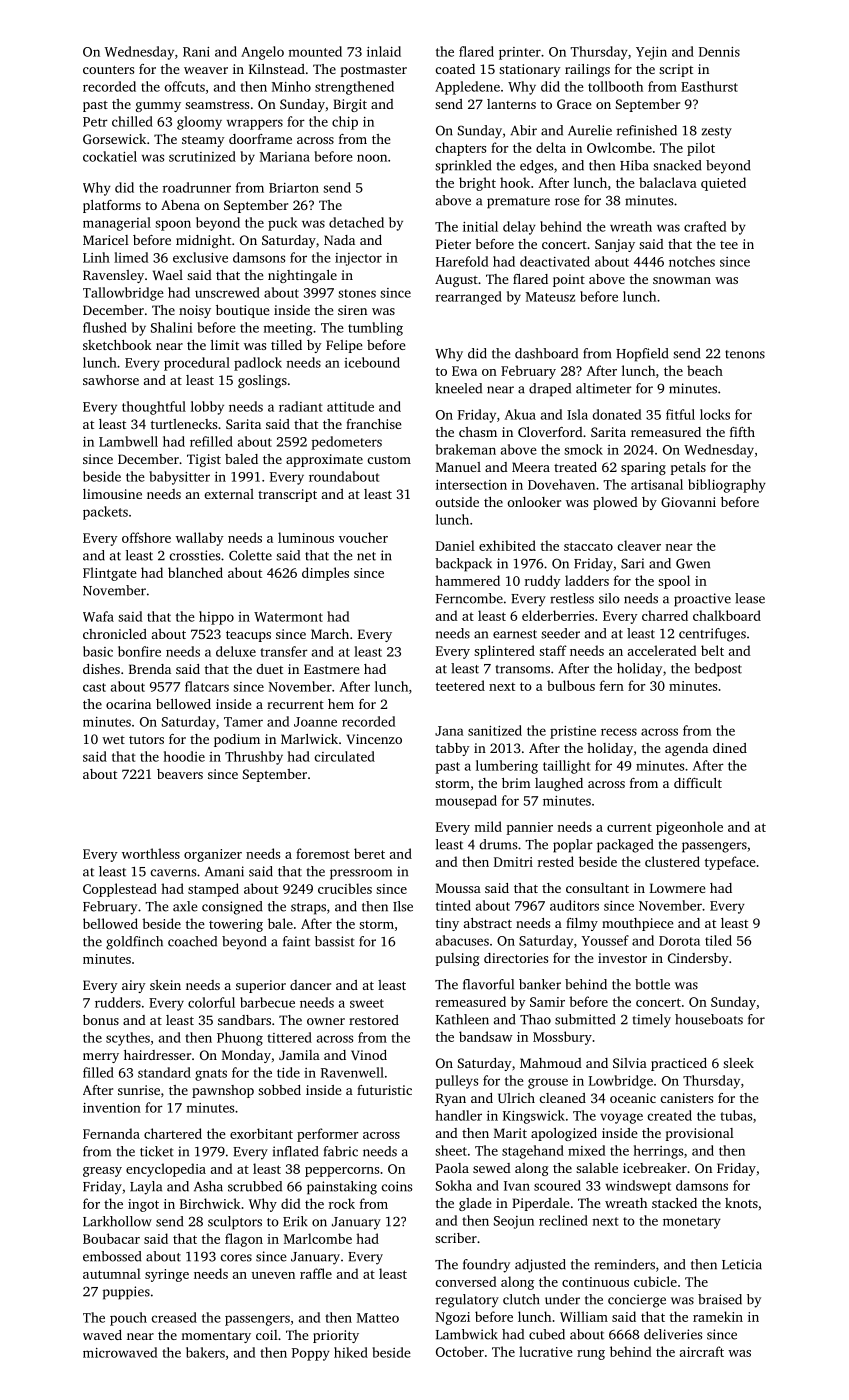 The width and height of the image is (849, 1400). What do you see at coordinates (113, 740) in the image?
I see `wet` at bounding box center [113, 740].
